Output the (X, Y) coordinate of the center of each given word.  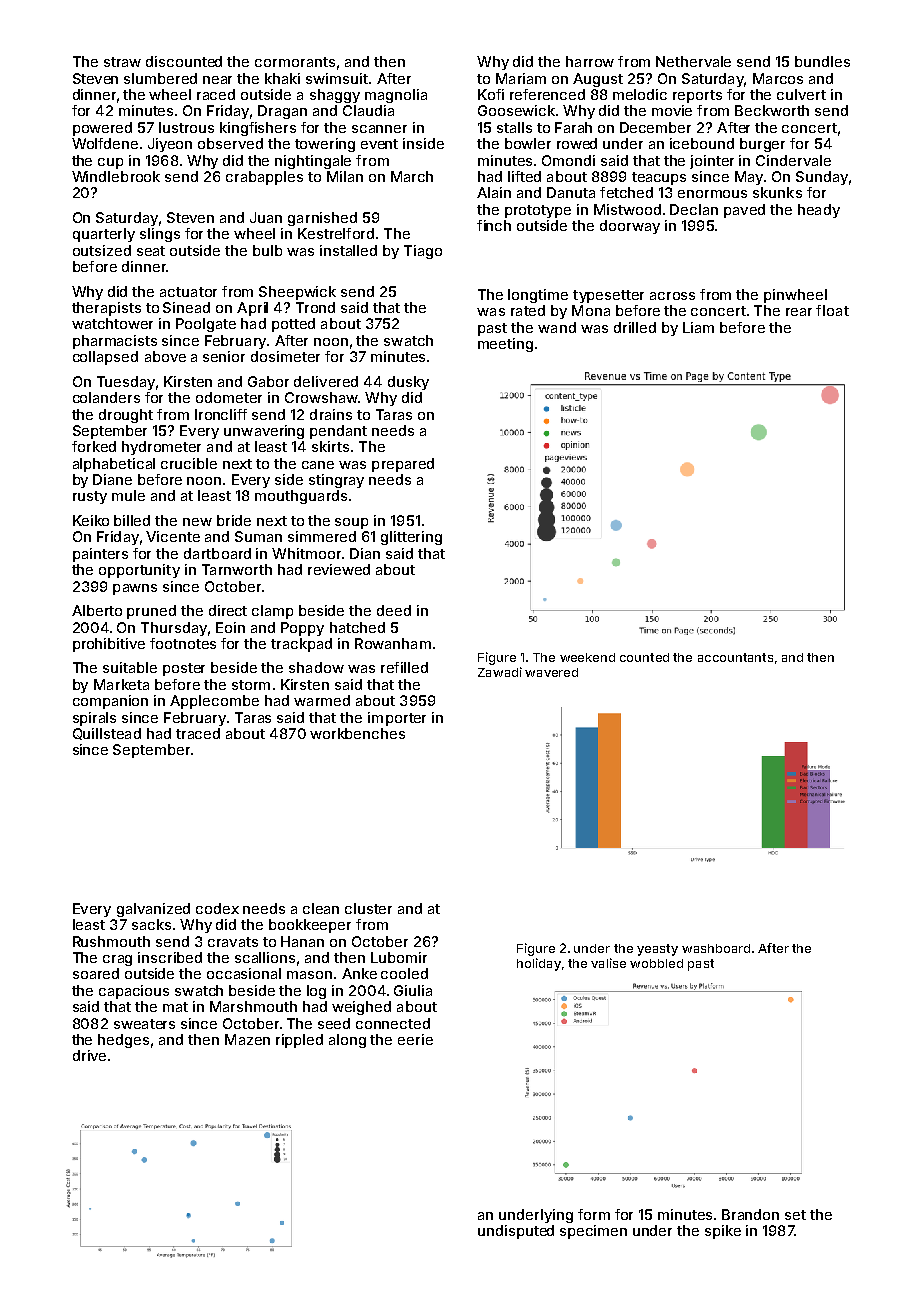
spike (723, 1232)
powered (102, 129)
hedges (123, 1041)
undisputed (516, 1232)
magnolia (396, 96)
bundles (822, 61)
